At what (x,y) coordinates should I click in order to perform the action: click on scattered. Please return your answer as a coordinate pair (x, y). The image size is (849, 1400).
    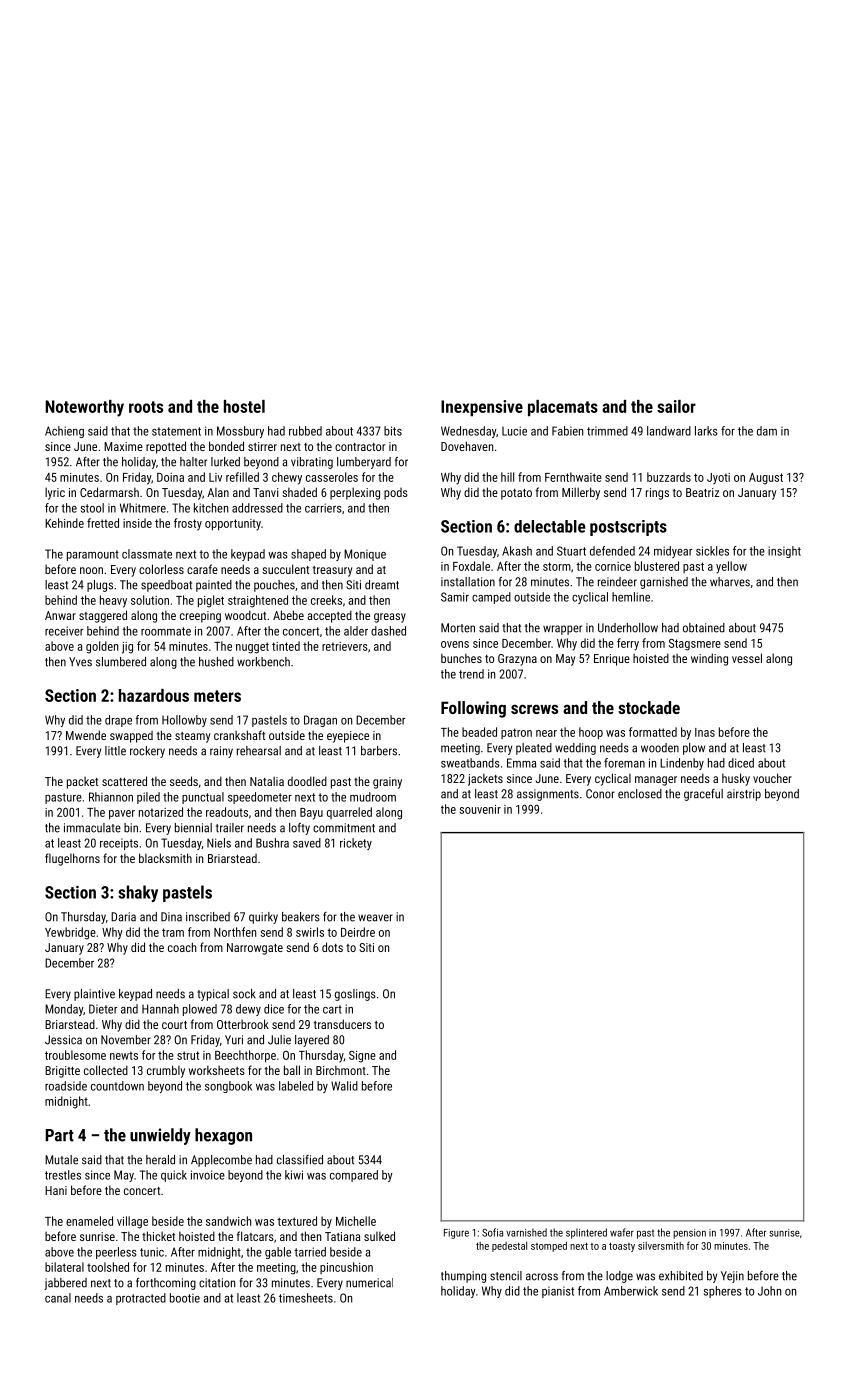
    Looking at the image, I should click on (124, 781).
